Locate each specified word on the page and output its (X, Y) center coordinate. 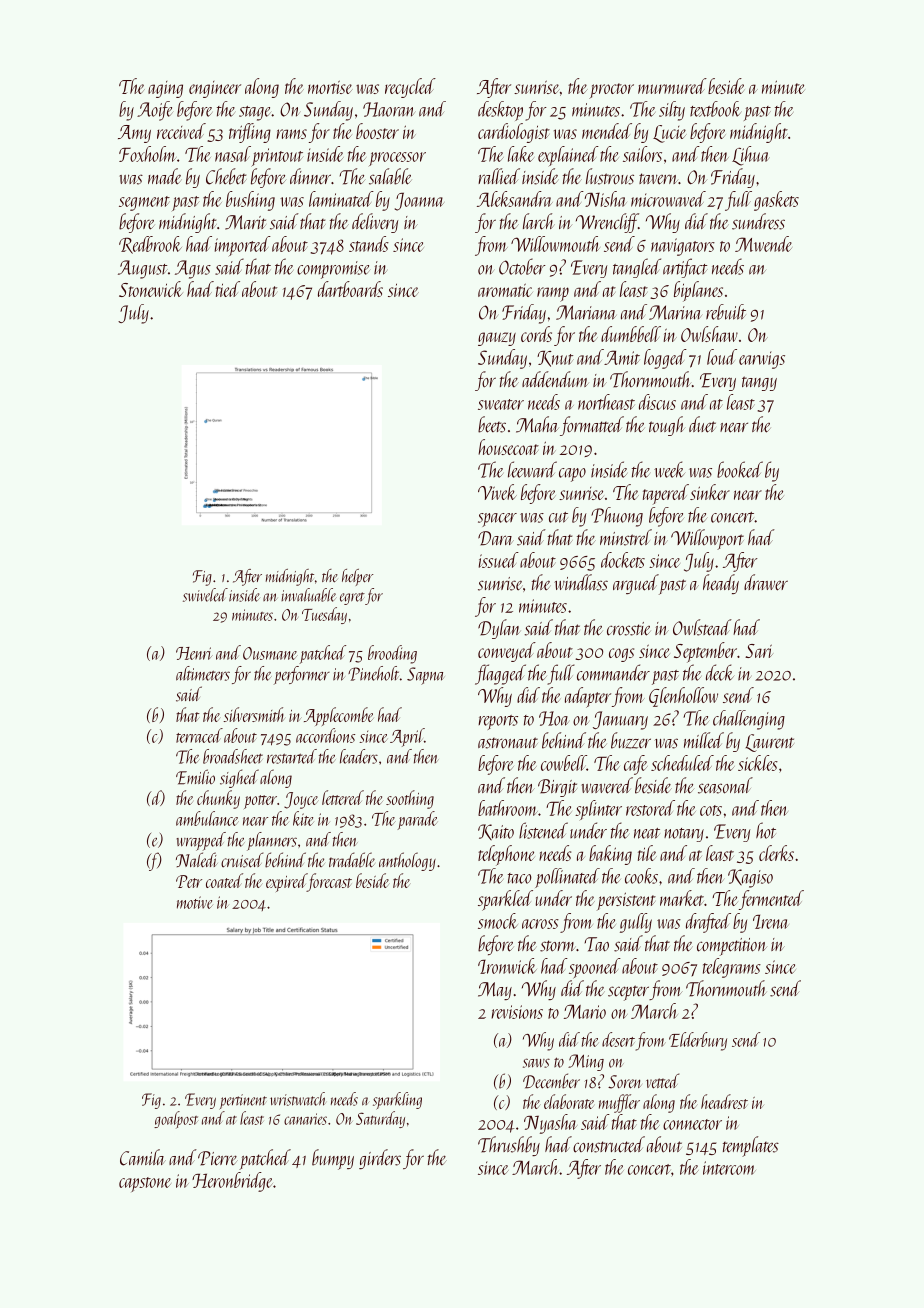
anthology (407, 861)
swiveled (205, 595)
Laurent (769, 743)
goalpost (176, 1120)
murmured (672, 86)
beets (492, 424)
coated (224, 880)
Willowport (707, 539)
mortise (330, 87)
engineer (215, 89)
